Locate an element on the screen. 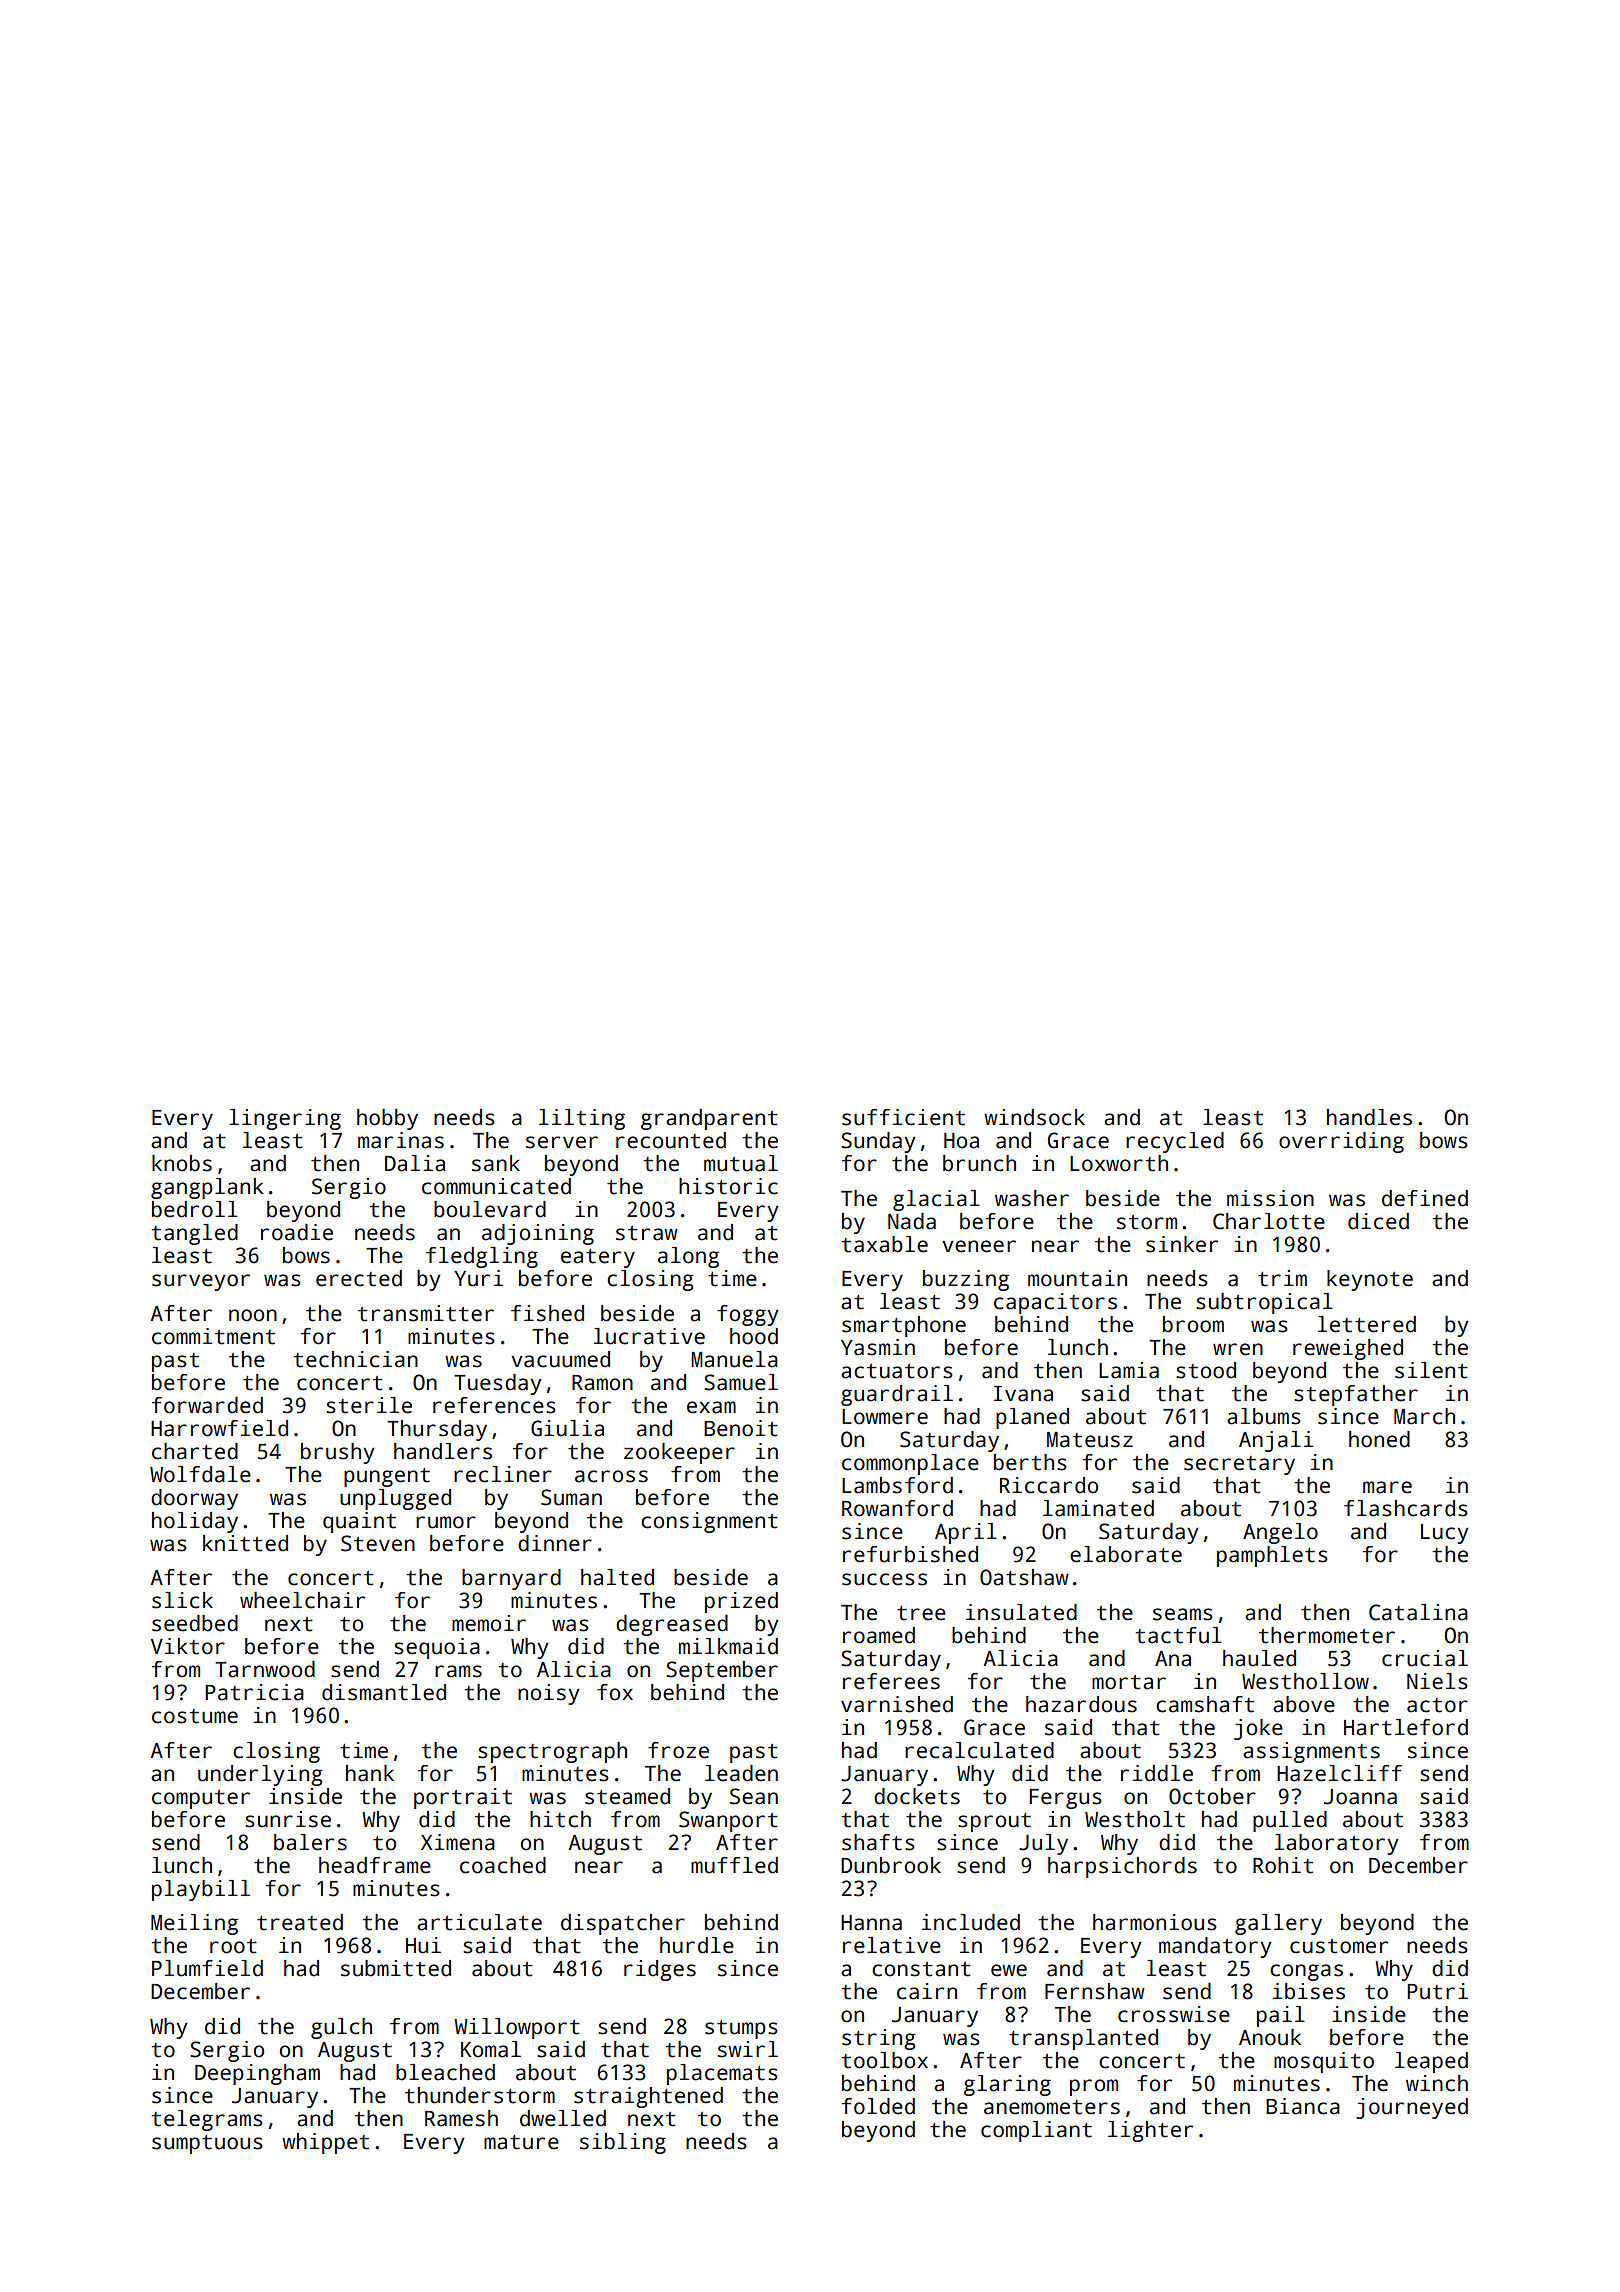 The height and width of the screenshot is (2292, 1620). grandparent is located at coordinates (709, 1119).
